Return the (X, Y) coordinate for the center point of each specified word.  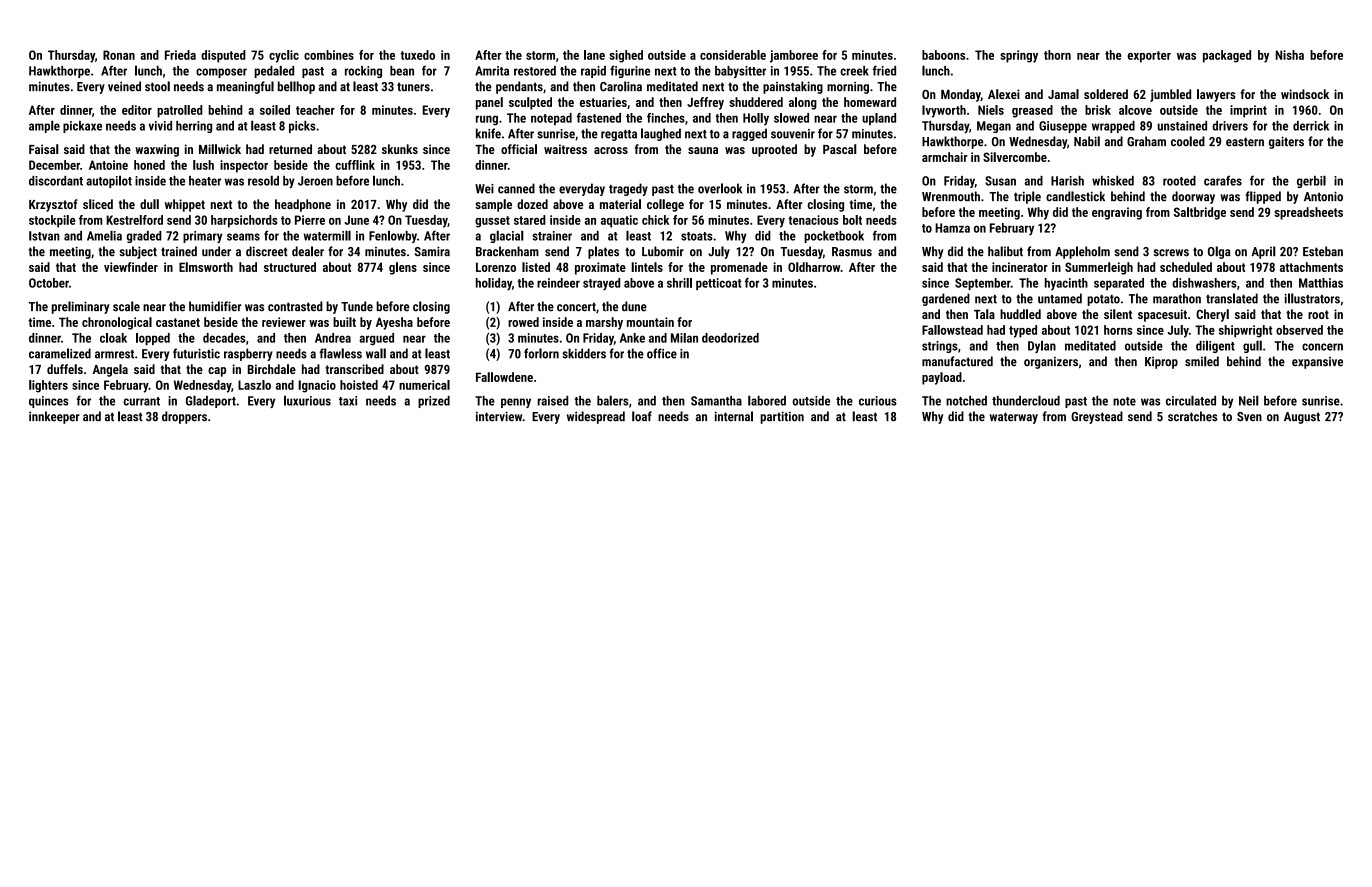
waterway (1014, 418)
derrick (1311, 126)
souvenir (793, 134)
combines (329, 55)
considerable (733, 55)
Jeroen (315, 181)
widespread (596, 417)
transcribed (354, 369)
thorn (1057, 55)
